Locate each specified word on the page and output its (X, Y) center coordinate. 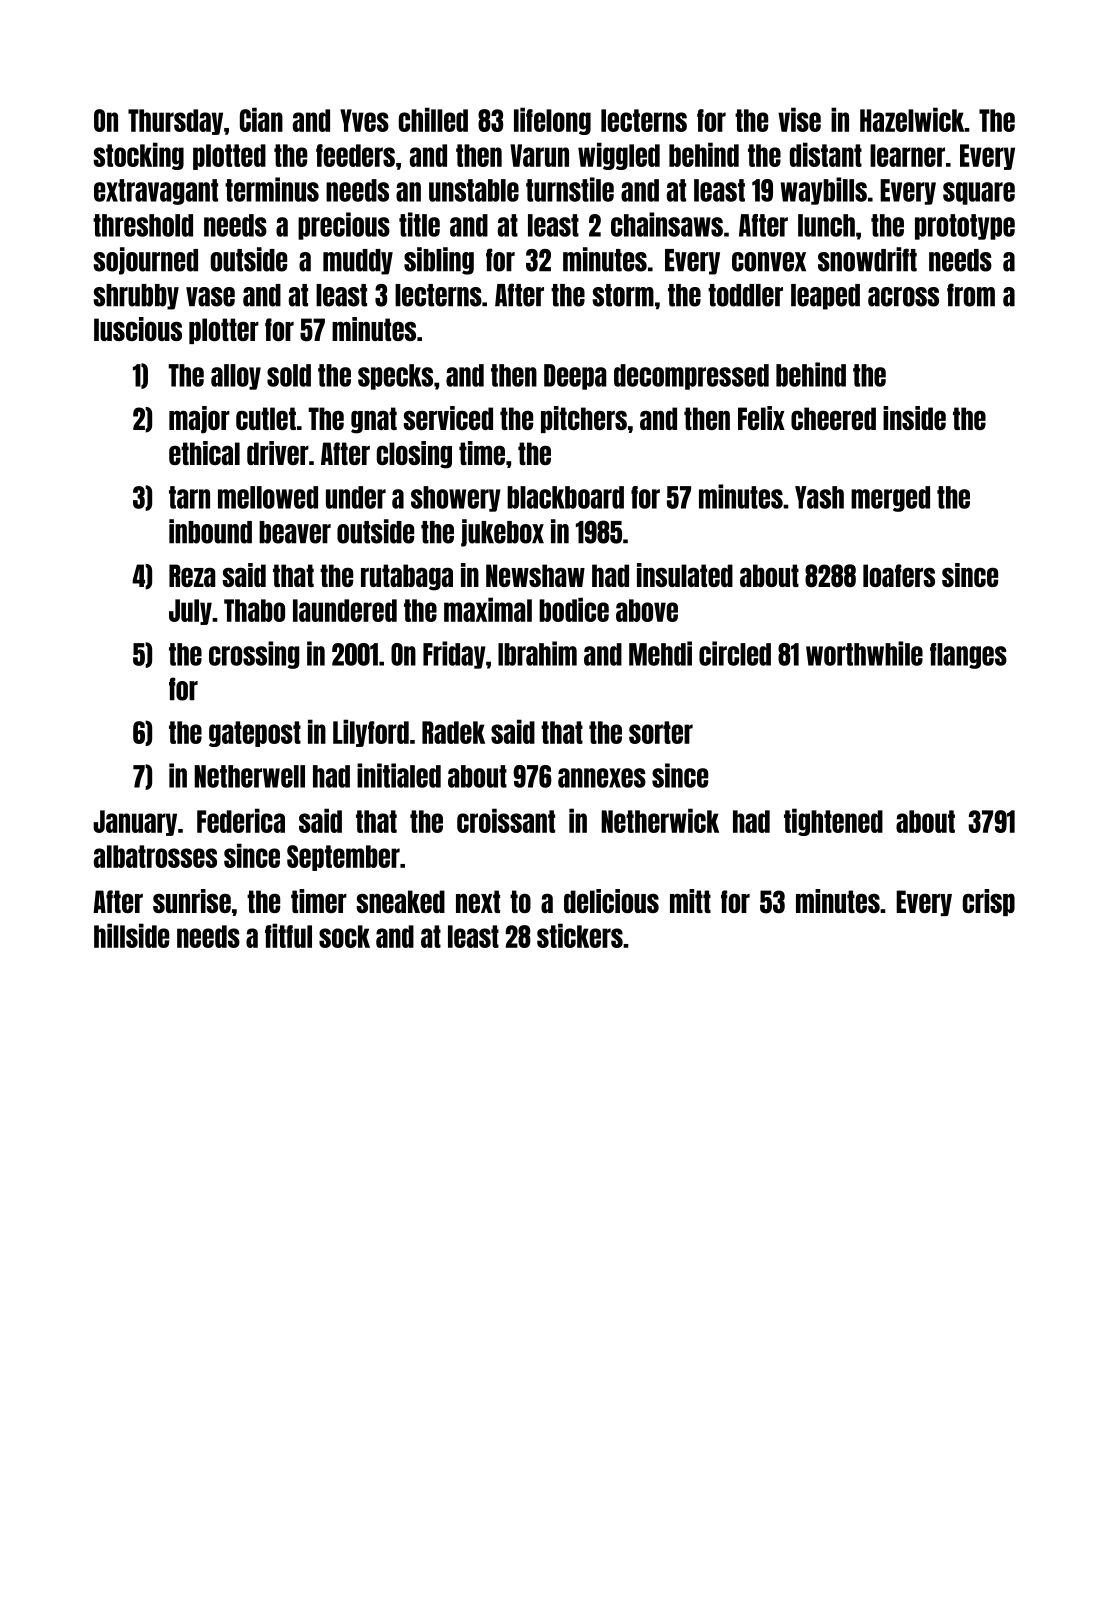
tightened (833, 822)
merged (890, 499)
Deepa (575, 377)
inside (914, 418)
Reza (192, 575)
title (419, 224)
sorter (661, 732)
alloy (236, 377)
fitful (288, 935)
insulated (685, 575)
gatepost (255, 734)
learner (907, 155)
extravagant (156, 192)
